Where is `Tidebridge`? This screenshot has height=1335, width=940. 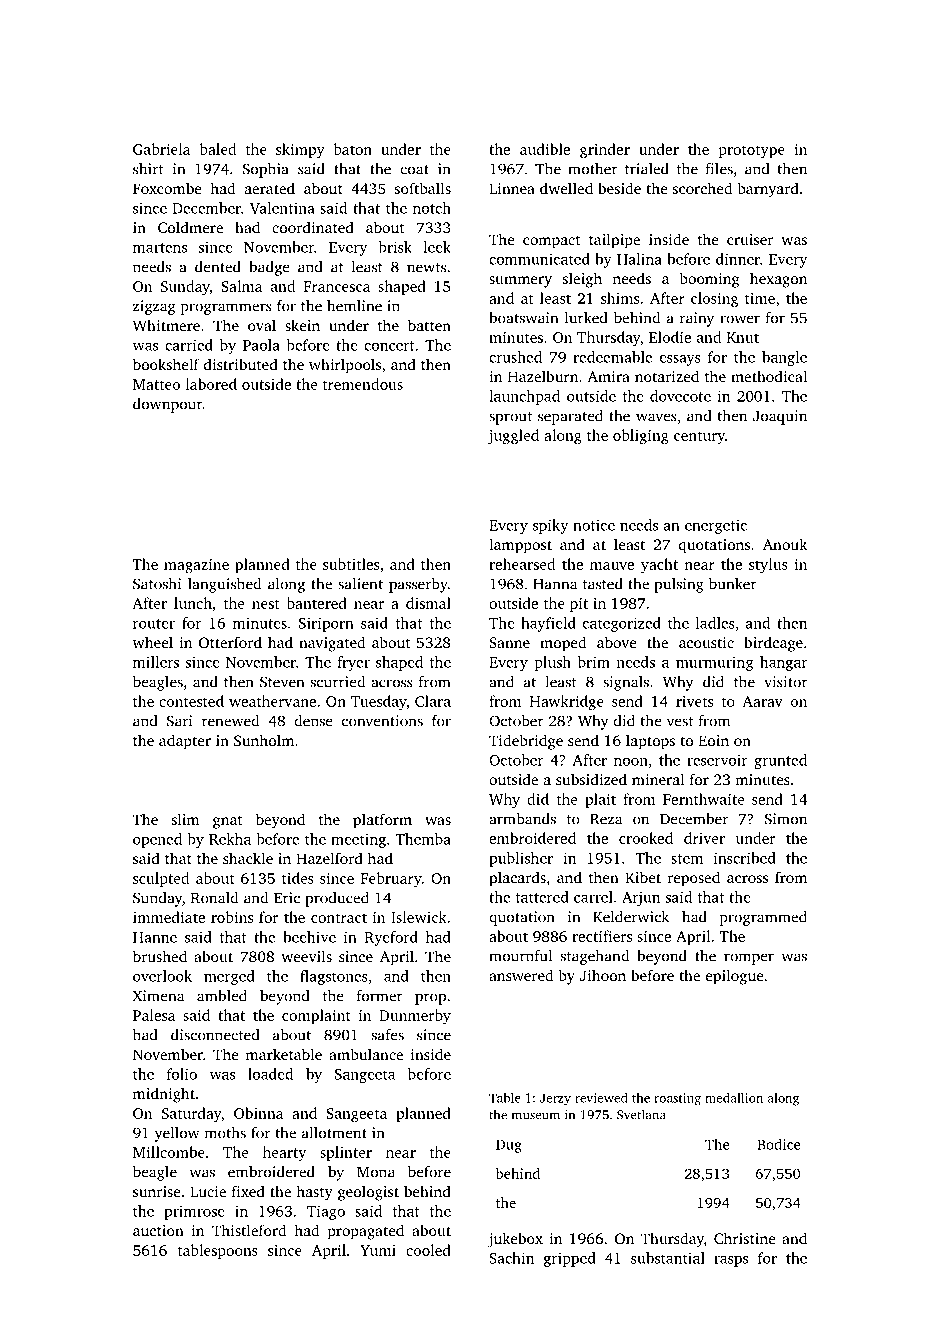 Tidebridge is located at coordinates (526, 742).
